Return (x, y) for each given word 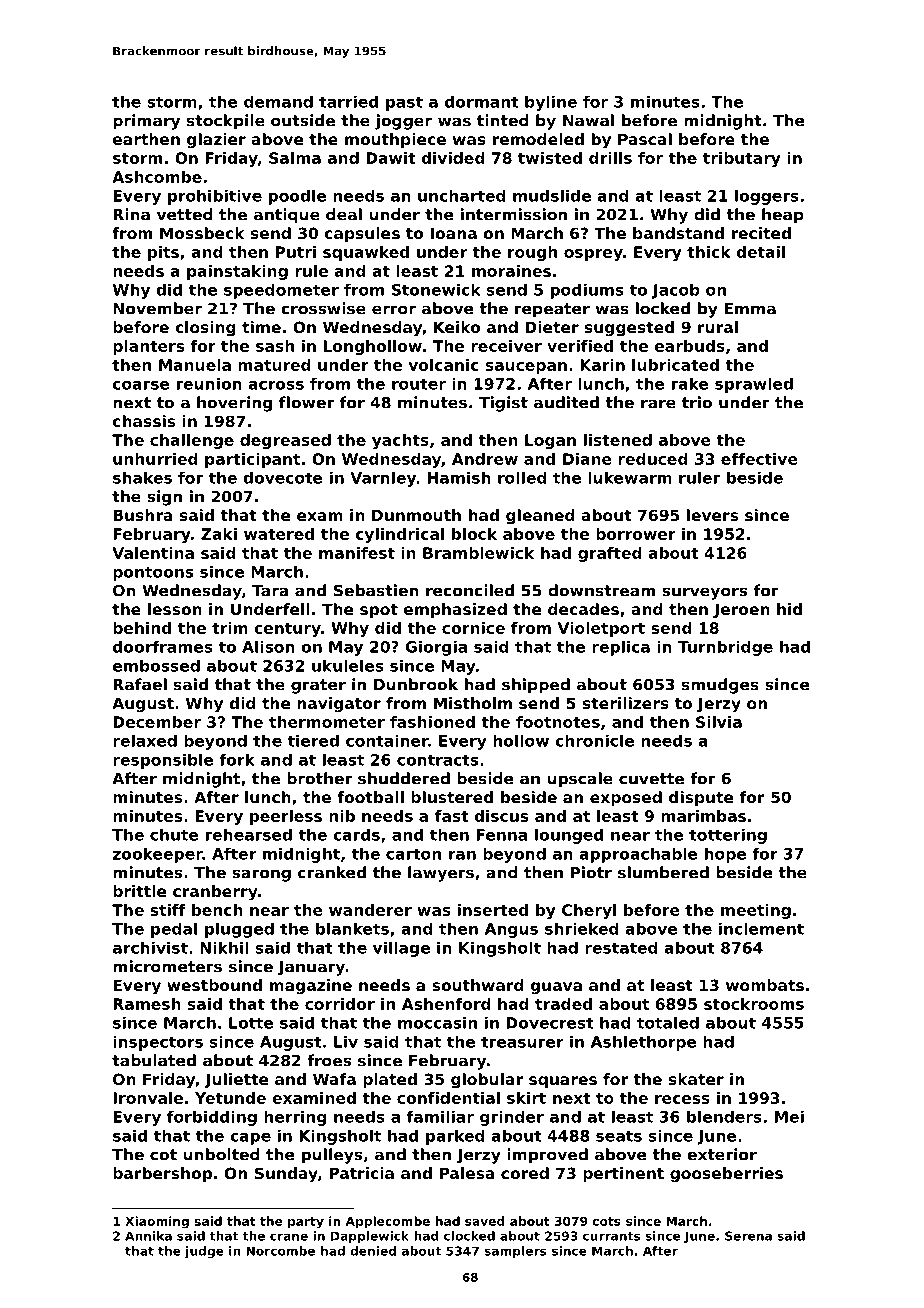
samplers (515, 1252)
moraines (511, 271)
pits (163, 253)
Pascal (645, 139)
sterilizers (626, 703)
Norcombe (280, 1251)
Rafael (140, 684)
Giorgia (436, 648)
